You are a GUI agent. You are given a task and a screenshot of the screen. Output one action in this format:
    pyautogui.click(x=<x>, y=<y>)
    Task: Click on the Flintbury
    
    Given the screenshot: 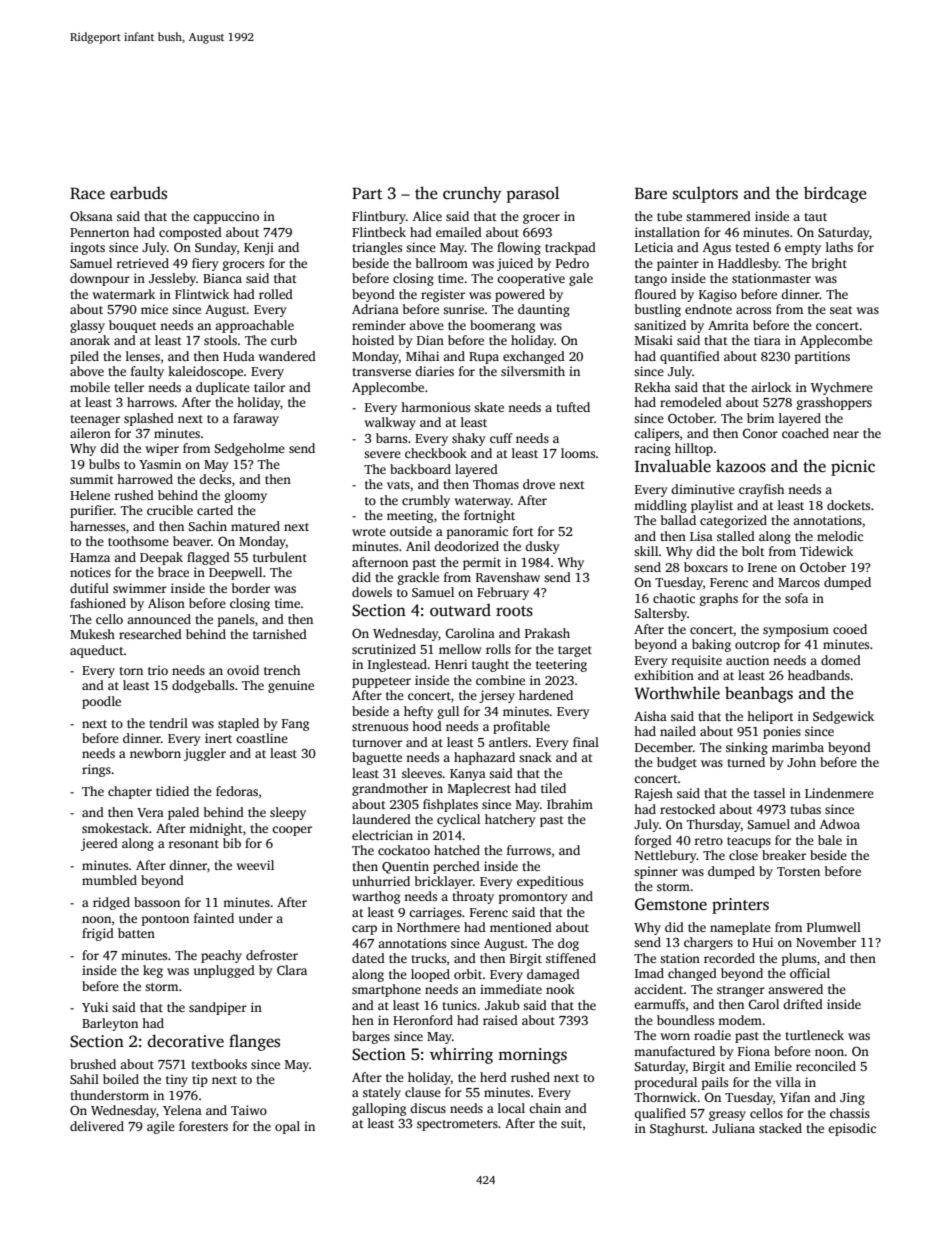 What is the action you would take?
    pyautogui.click(x=379, y=217)
